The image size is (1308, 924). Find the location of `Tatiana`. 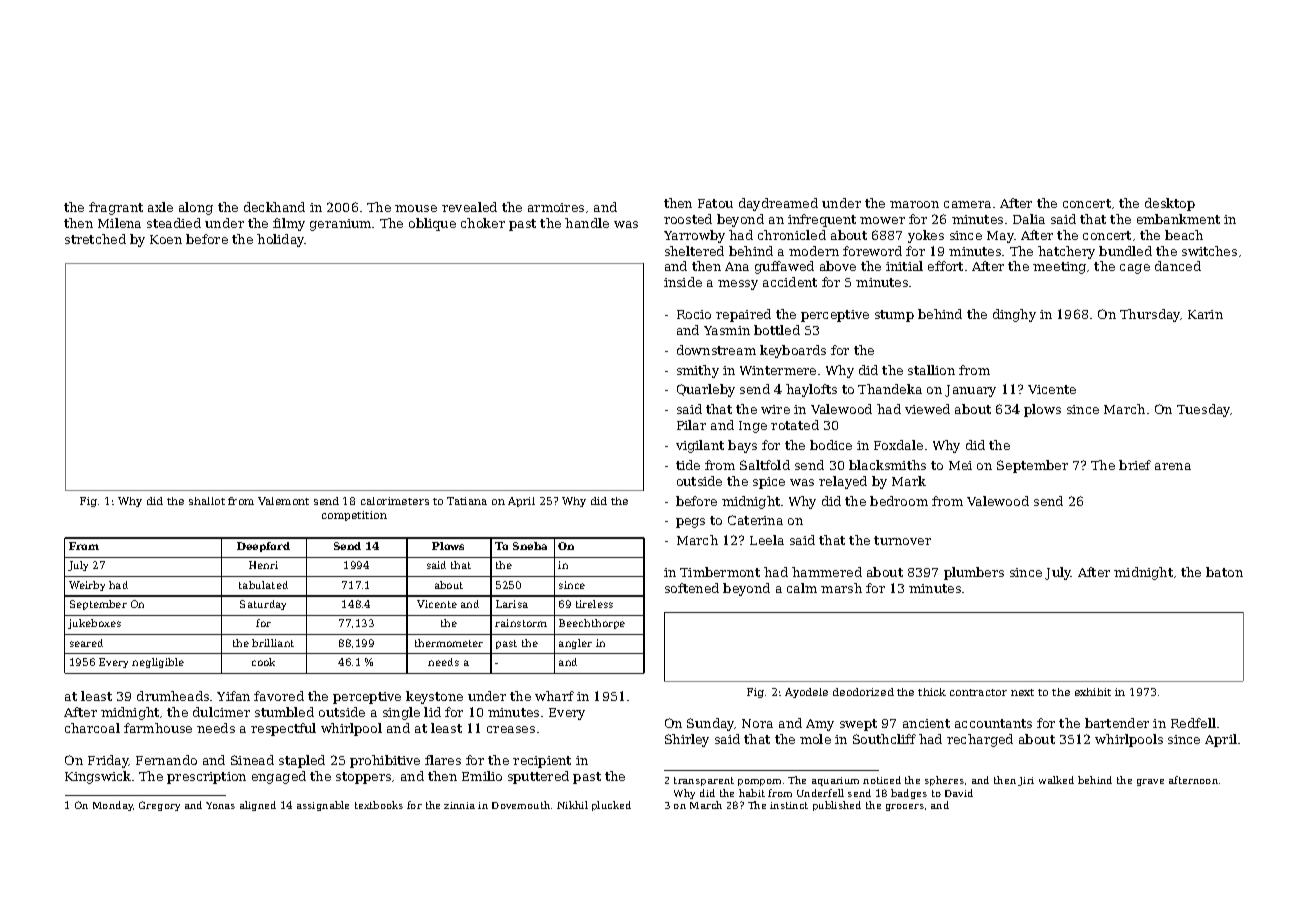

Tatiana is located at coordinates (467, 501).
